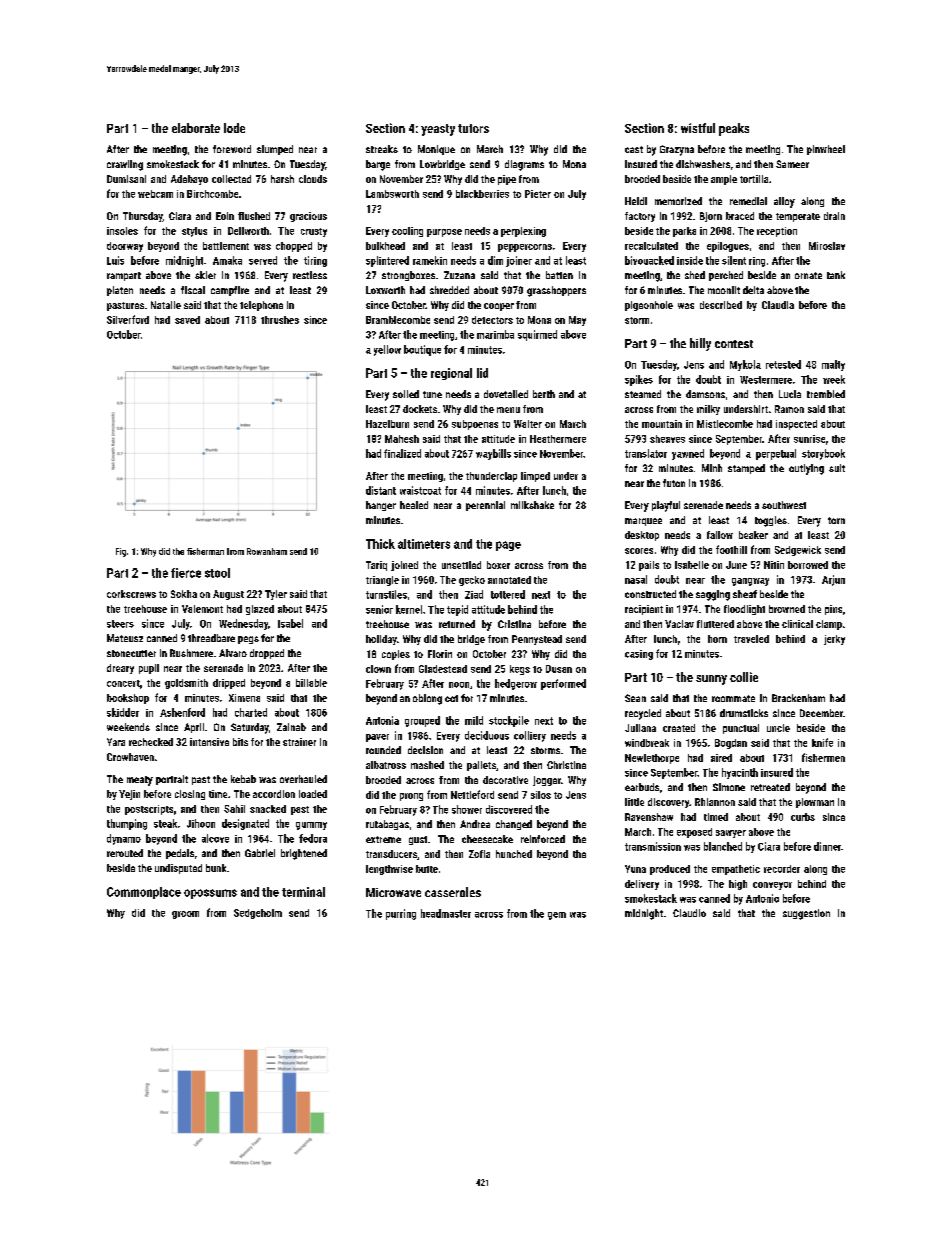  What do you see at coordinates (711, 217) in the screenshot?
I see `Bjorn` at bounding box center [711, 217].
